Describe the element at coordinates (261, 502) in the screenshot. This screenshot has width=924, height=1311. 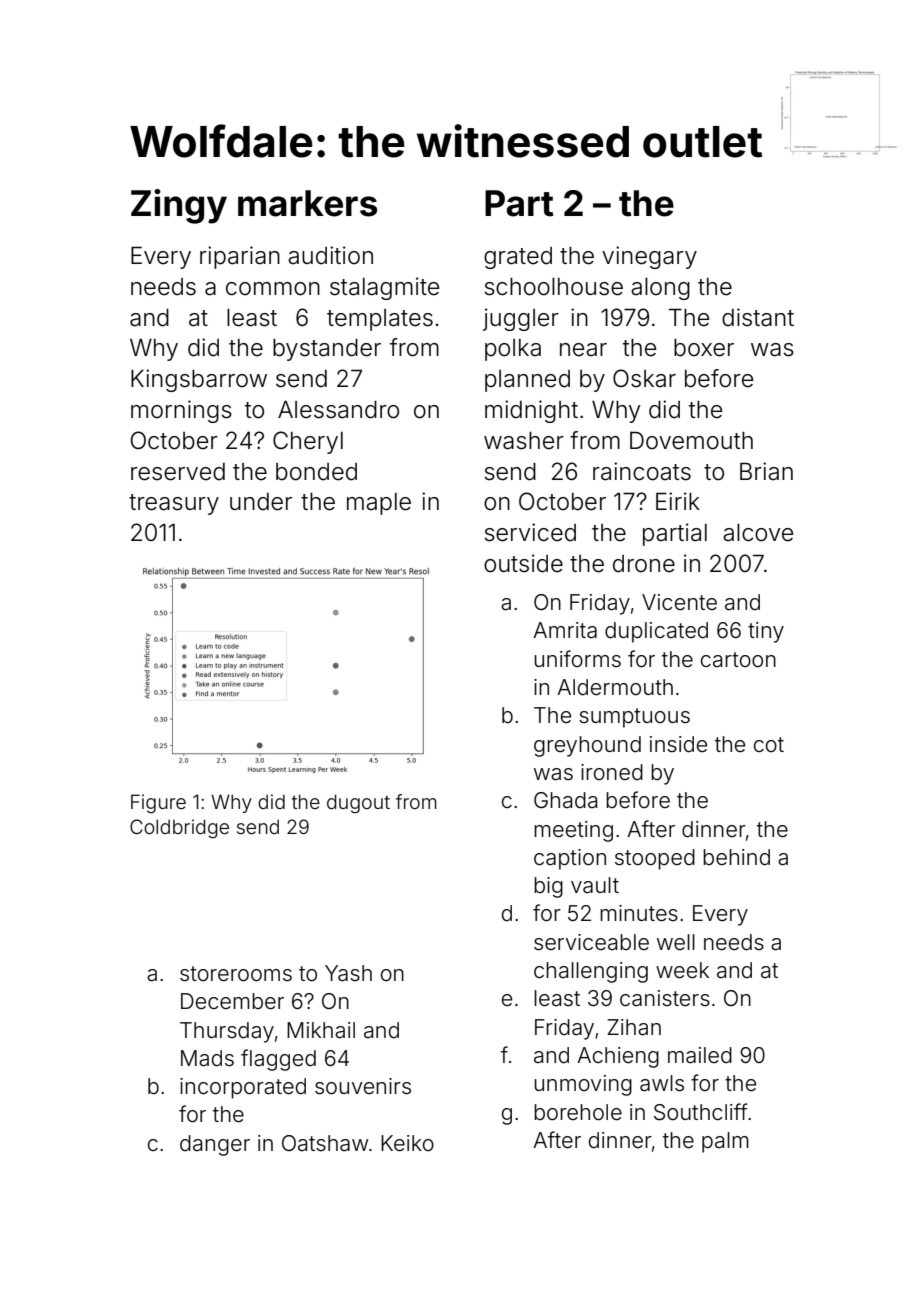
I see `under` at that location.
